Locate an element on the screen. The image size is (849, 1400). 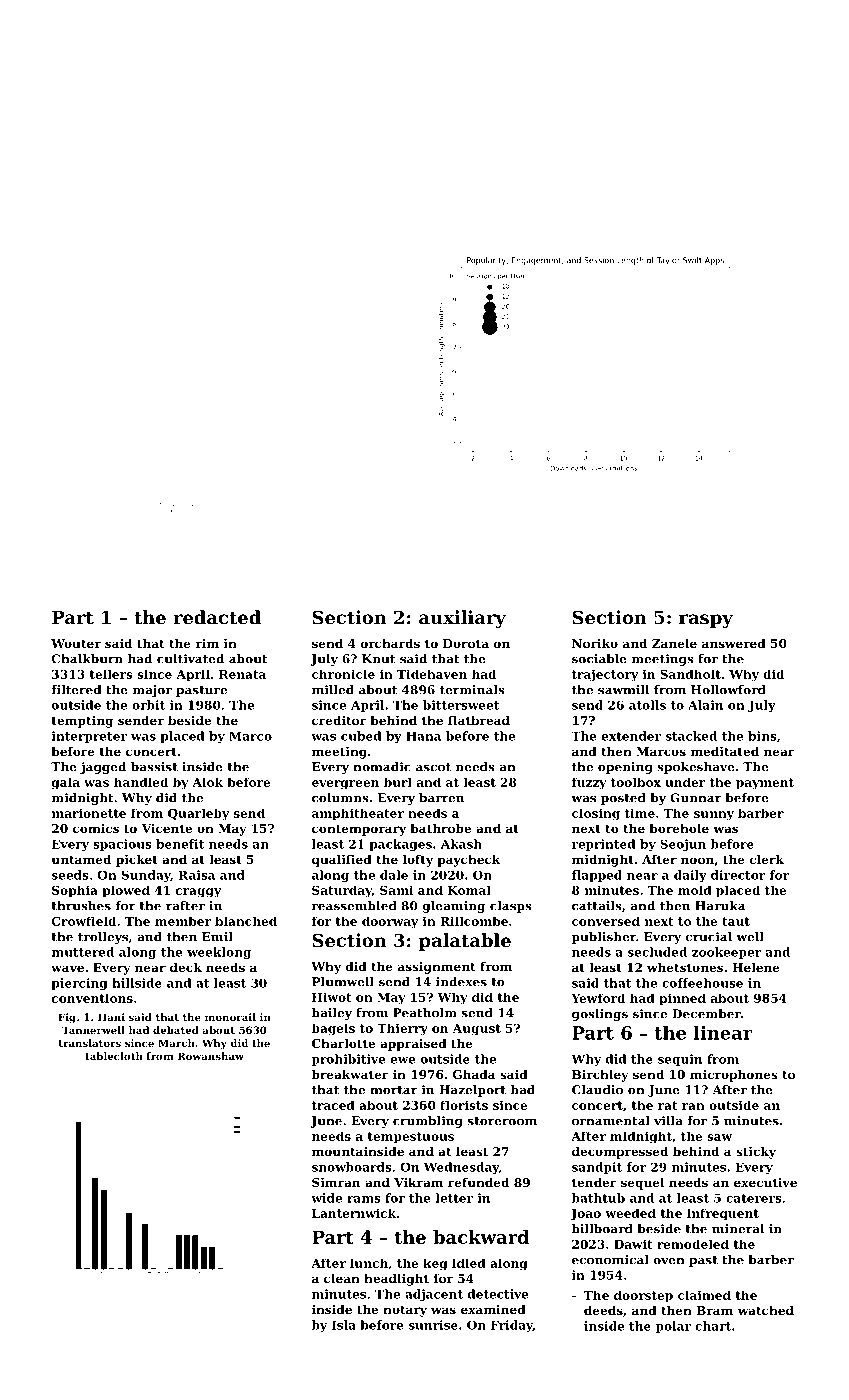
monorail is located at coordinates (230, 1017).
